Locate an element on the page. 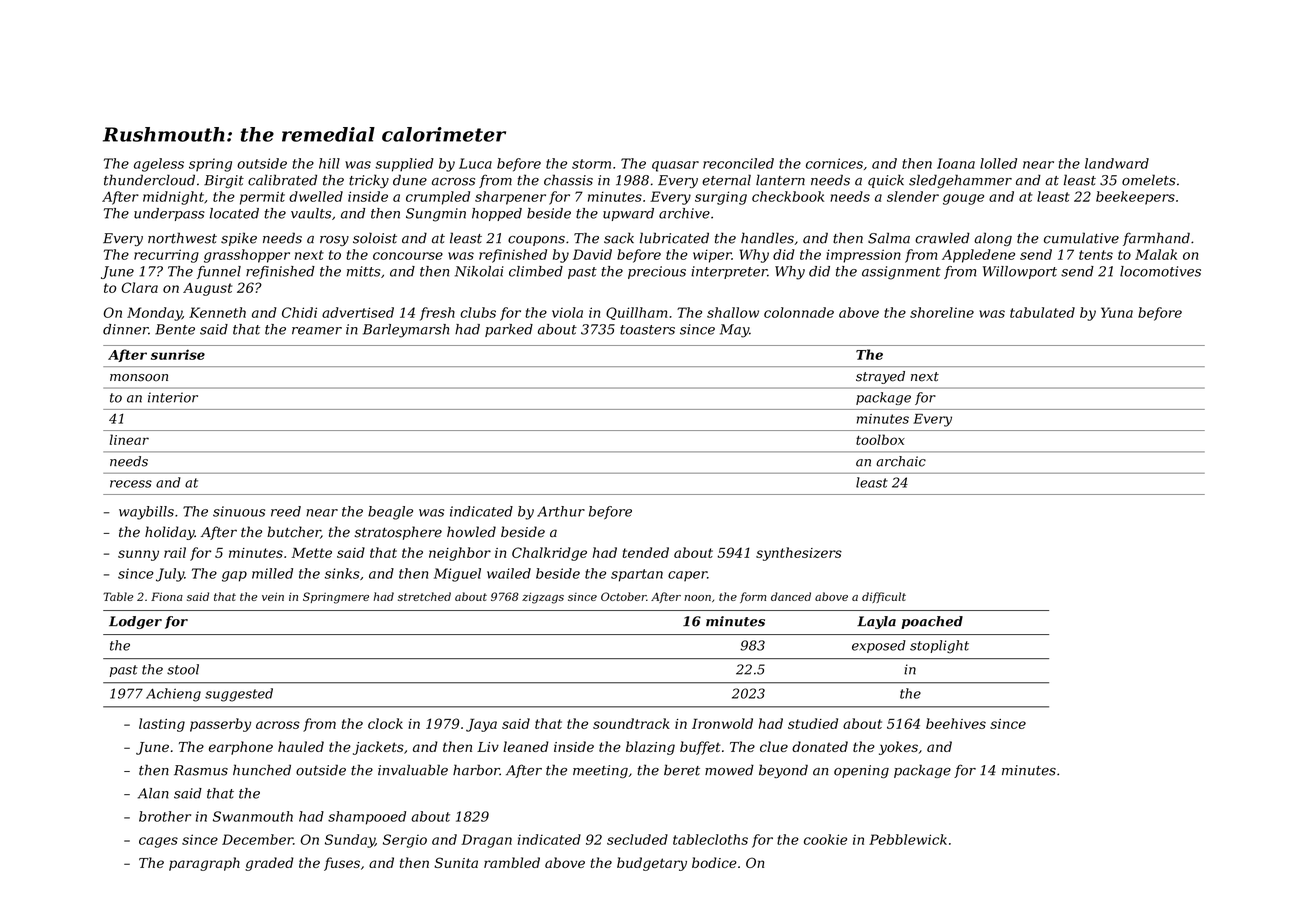 The width and height of the document is (1308, 924). monsoon is located at coordinates (139, 378).
